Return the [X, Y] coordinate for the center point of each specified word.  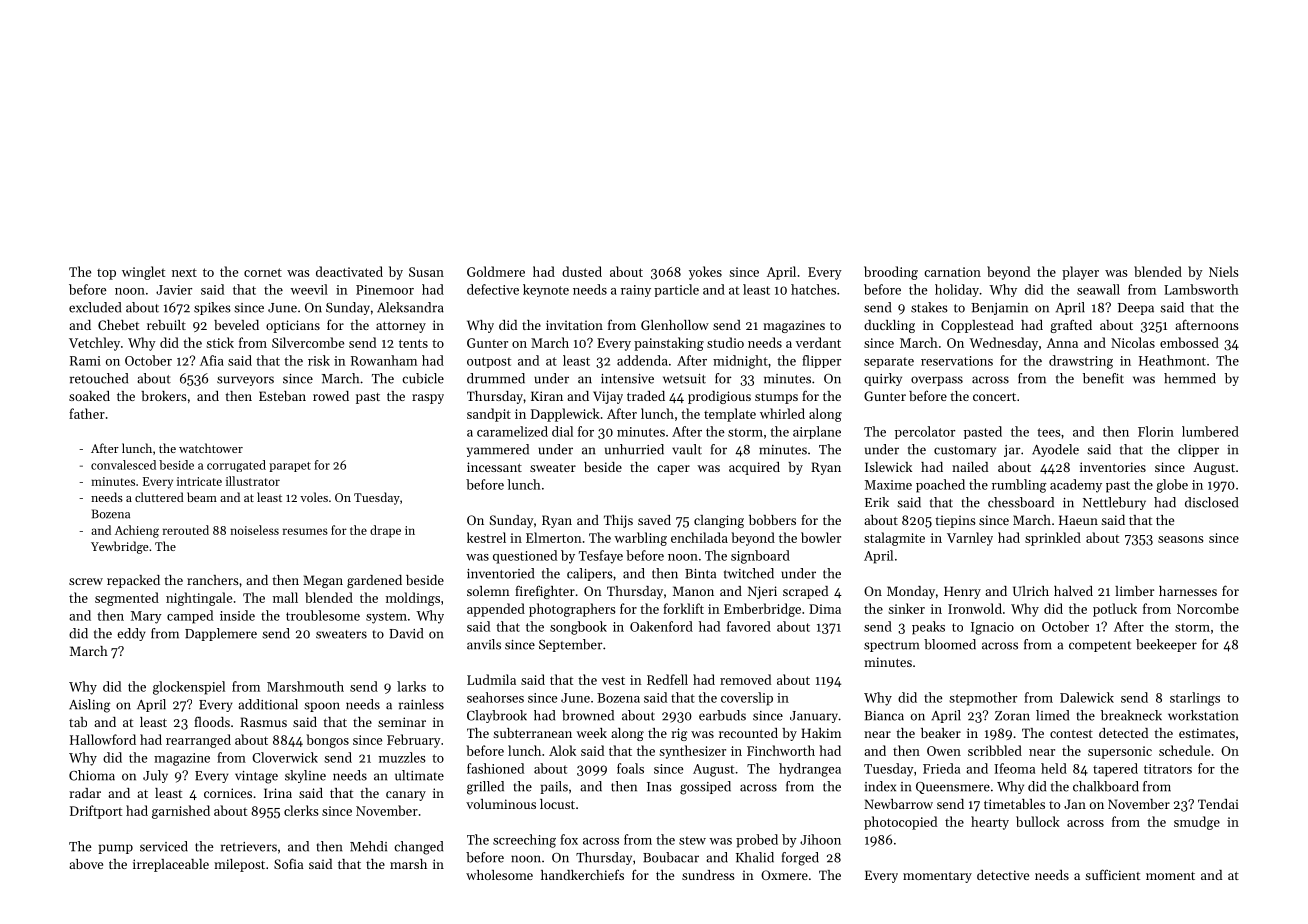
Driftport [96, 812]
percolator [925, 432]
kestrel [486, 537]
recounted [748, 733]
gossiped [705, 788]
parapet [290, 467]
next [184, 272]
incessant [494, 467]
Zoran [1012, 716]
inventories [1113, 467]
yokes [705, 273]
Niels [1223, 271]
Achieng [137, 531]
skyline [305, 776]
